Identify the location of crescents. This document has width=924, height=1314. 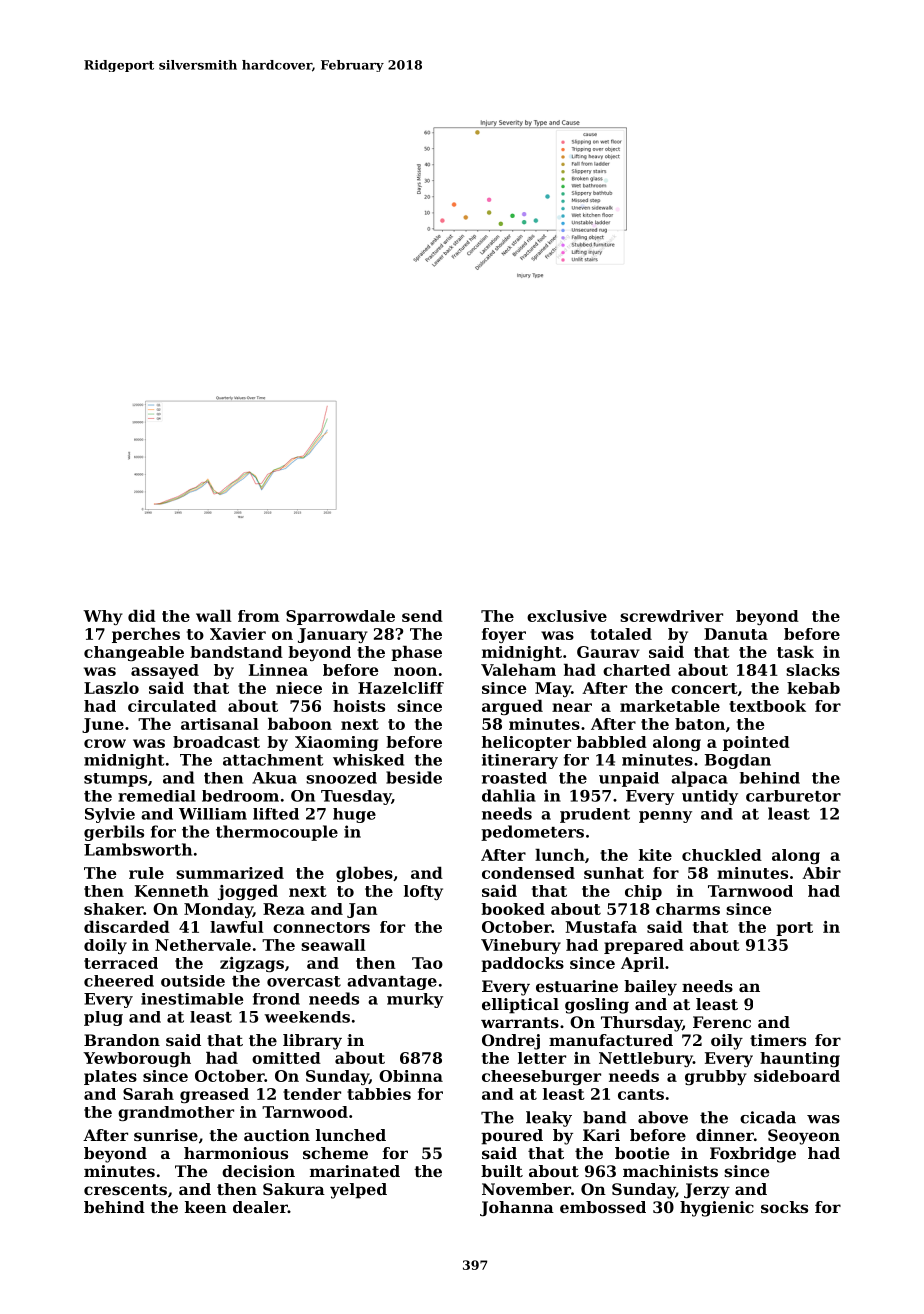
(125, 1189).
